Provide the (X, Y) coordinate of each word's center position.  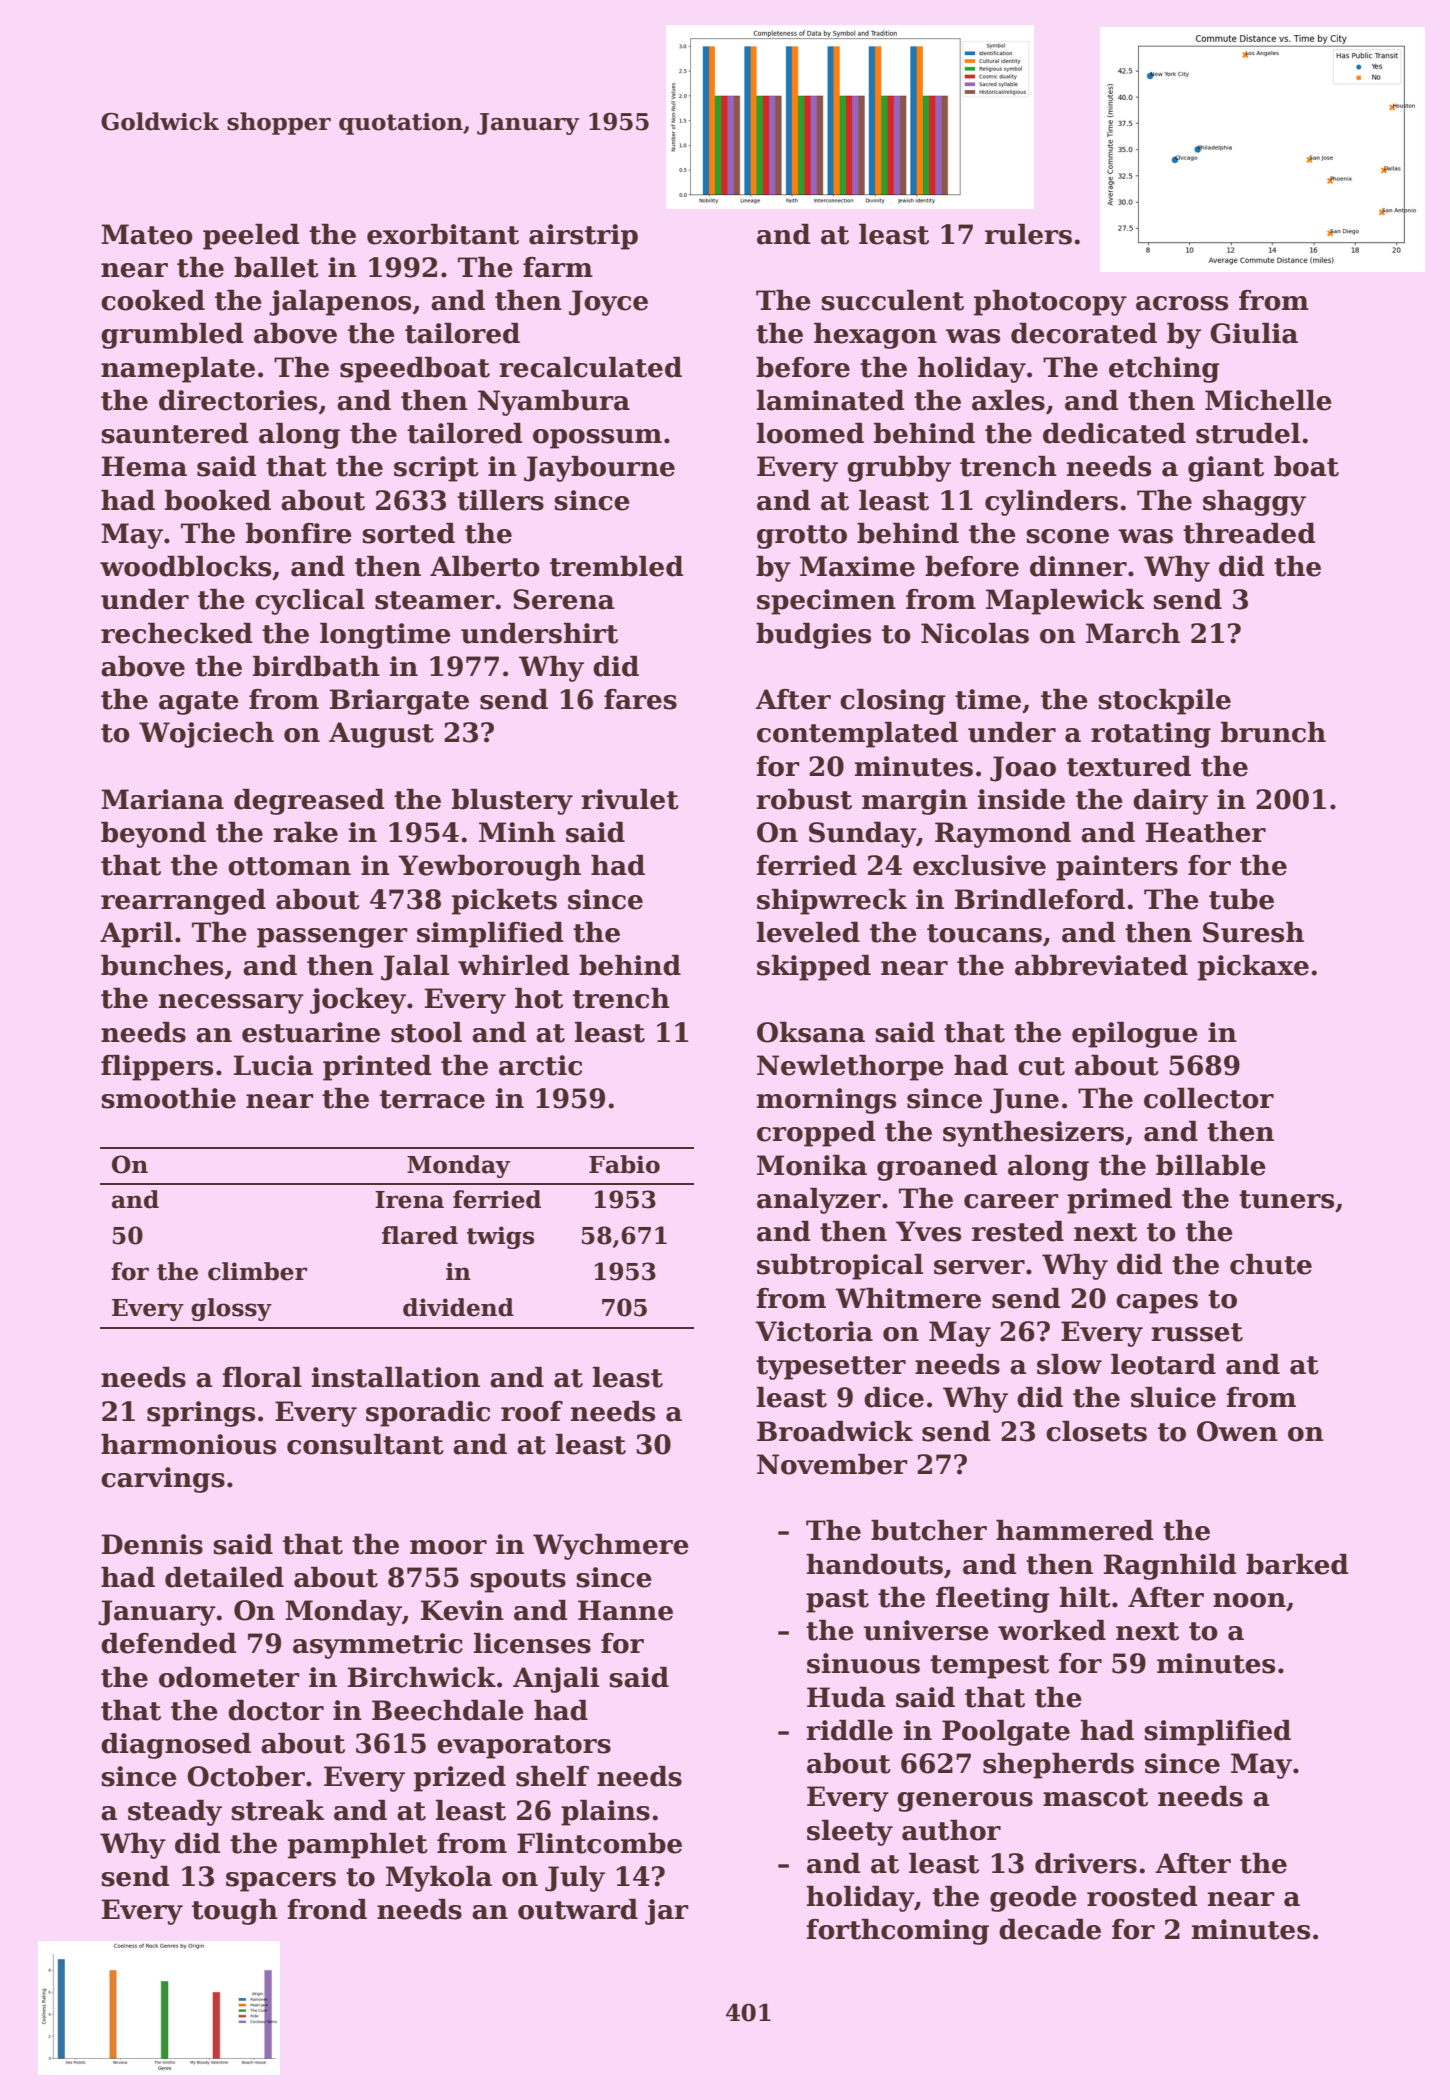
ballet (276, 267)
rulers (1028, 234)
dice (894, 1397)
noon (1249, 1600)
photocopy (1050, 303)
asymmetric (378, 1646)
